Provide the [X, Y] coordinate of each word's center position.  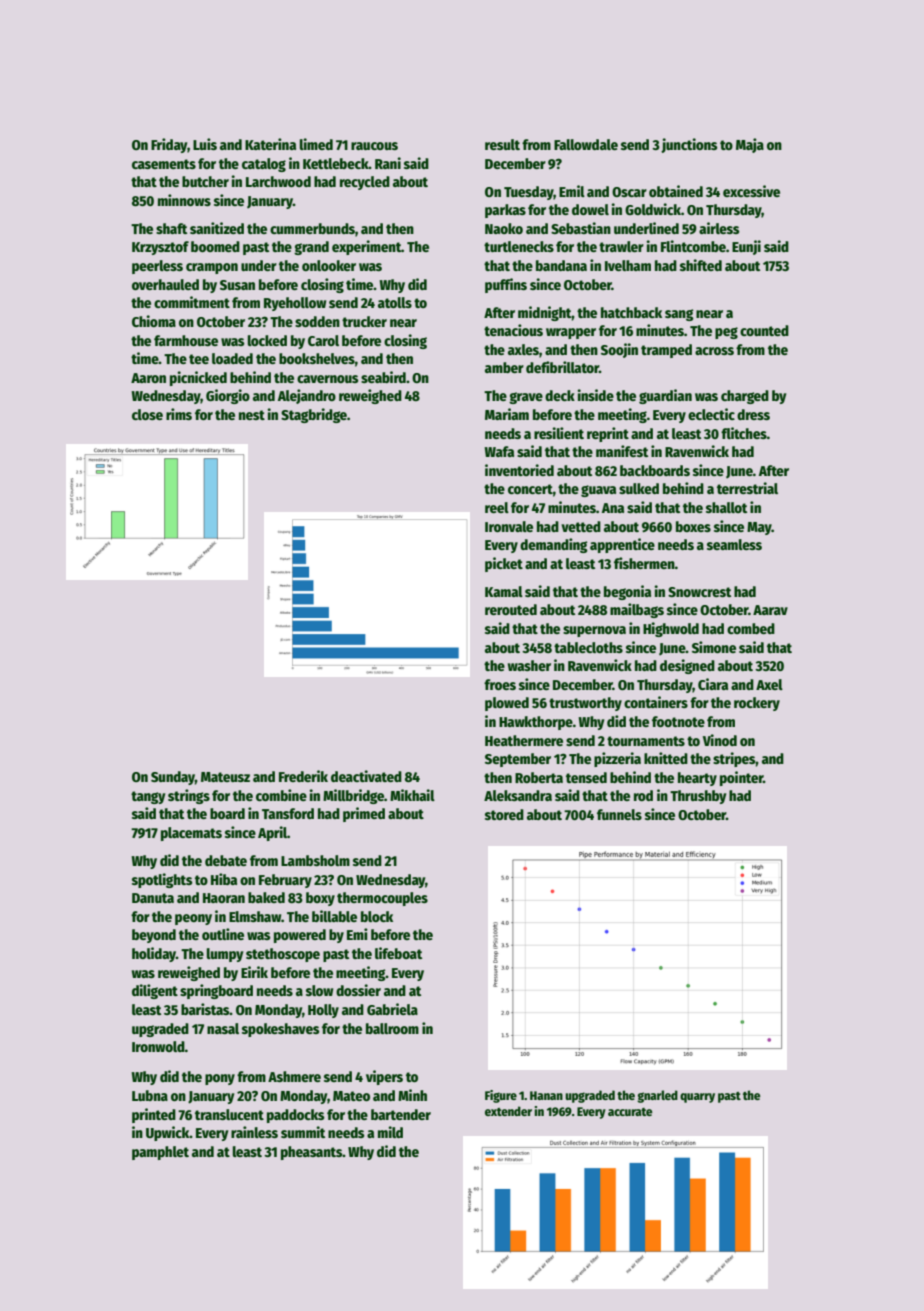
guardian [665, 396]
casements [164, 164]
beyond [154, 936]
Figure [501, 1096]
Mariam [507, 414]
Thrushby [698, 797]
